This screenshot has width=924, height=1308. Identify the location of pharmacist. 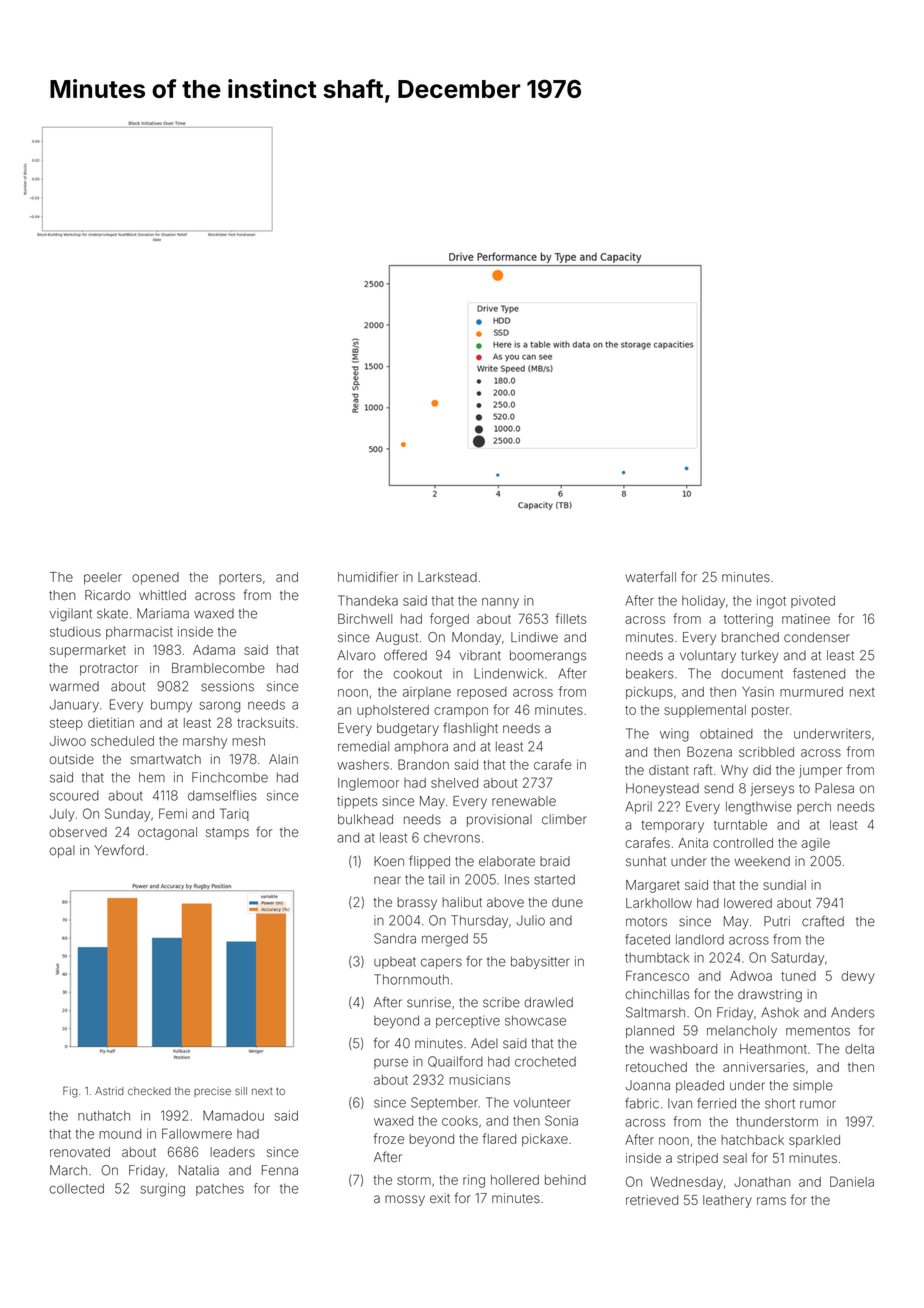
(139, 632).
